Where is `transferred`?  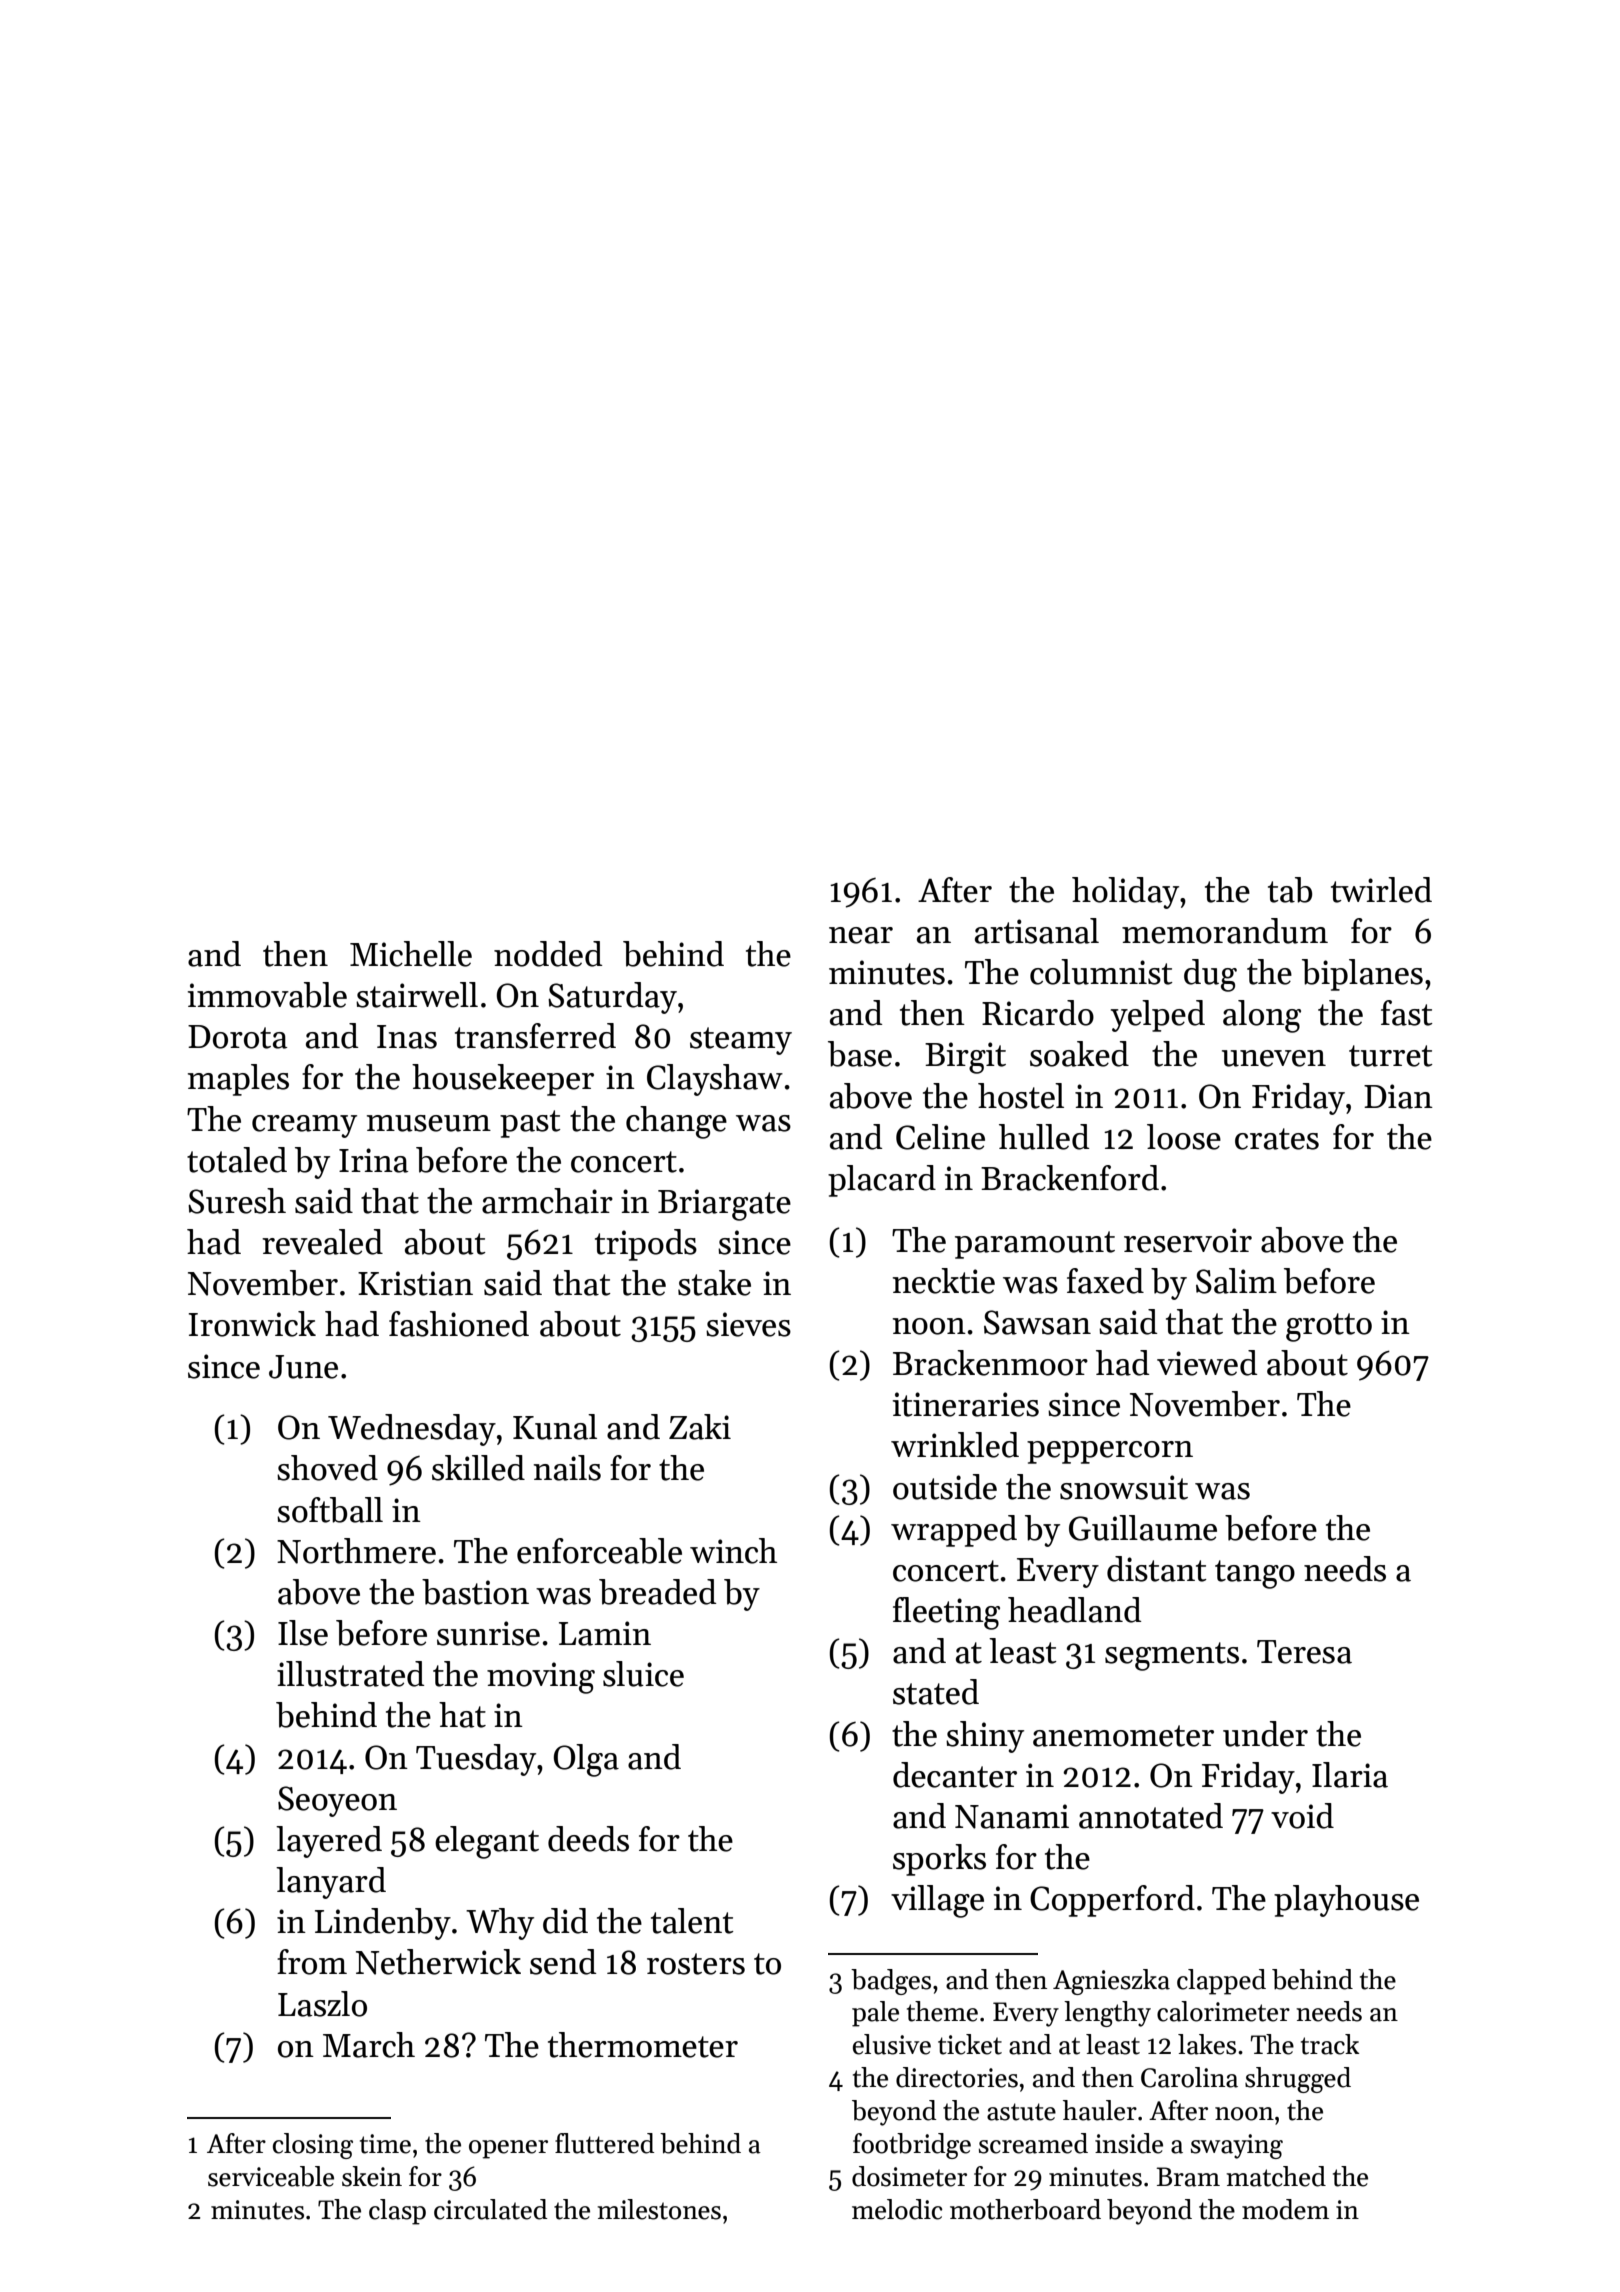 transferred is located at coordinates (535, 1036).
